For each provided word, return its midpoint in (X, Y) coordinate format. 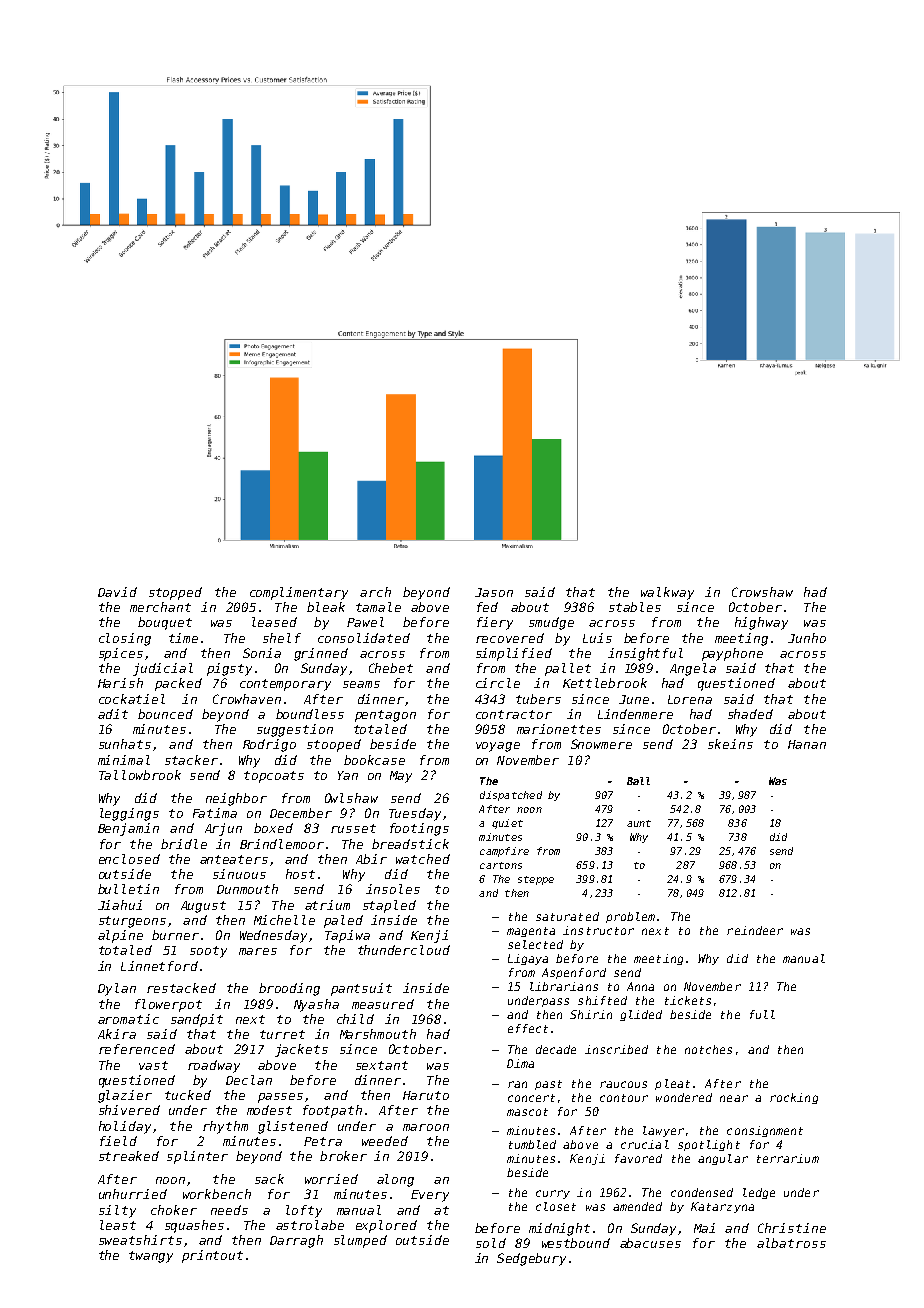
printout (212, 1256)
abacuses (650, 1243)
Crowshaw (762, 592)
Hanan (807, 744)
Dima (520, 1063)
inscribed (616, 1049)
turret (282, 1034)
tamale (378, 607)
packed (178, 684)
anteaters (234, 859)
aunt (639, 823)
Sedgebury (531, 1259)
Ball (638, 781)
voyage (498, 747)
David (117, 592)
